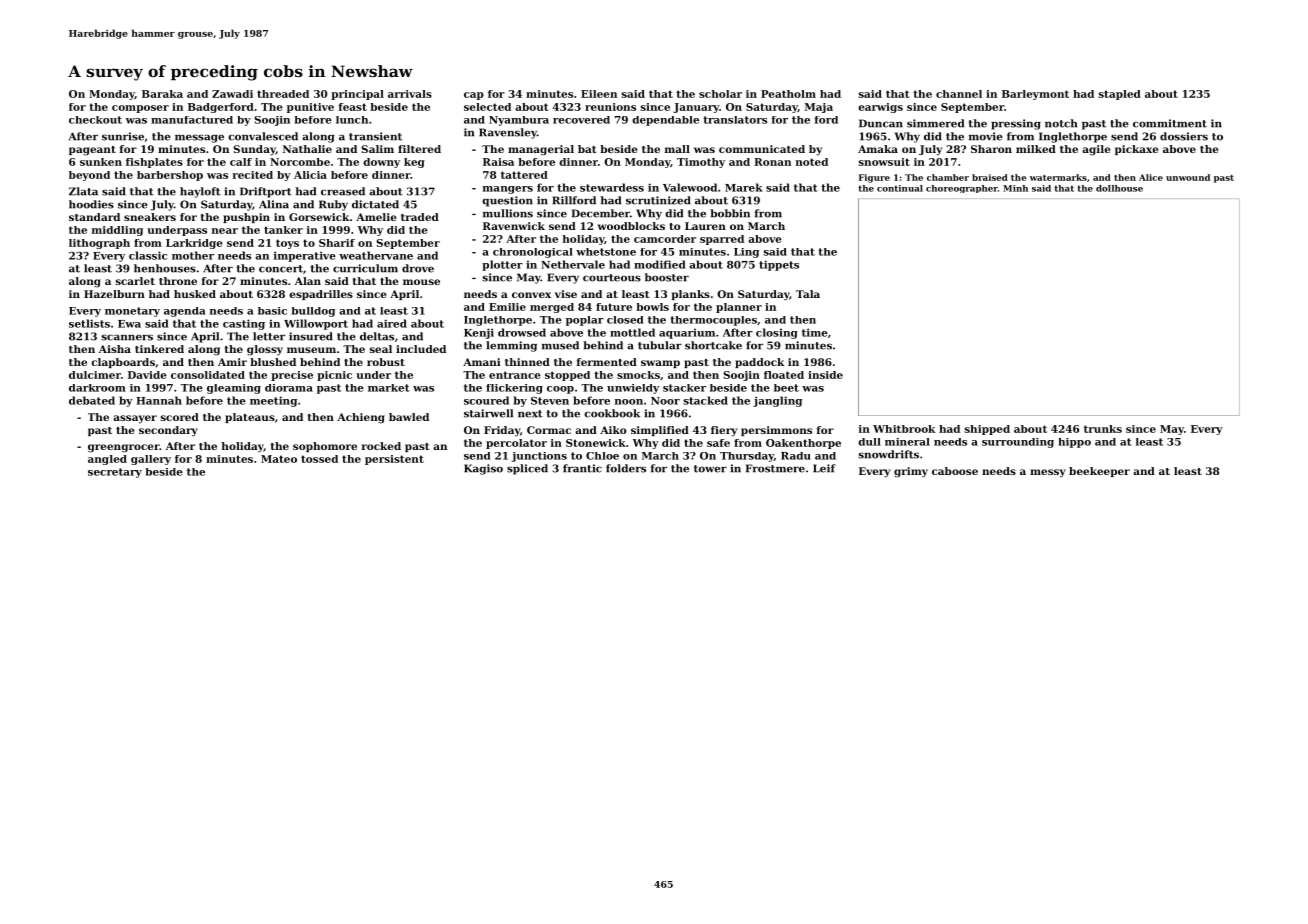  What do you see at coordinates (786, 388) in the document?
I see `beet` at bounding box center [786, 388].
